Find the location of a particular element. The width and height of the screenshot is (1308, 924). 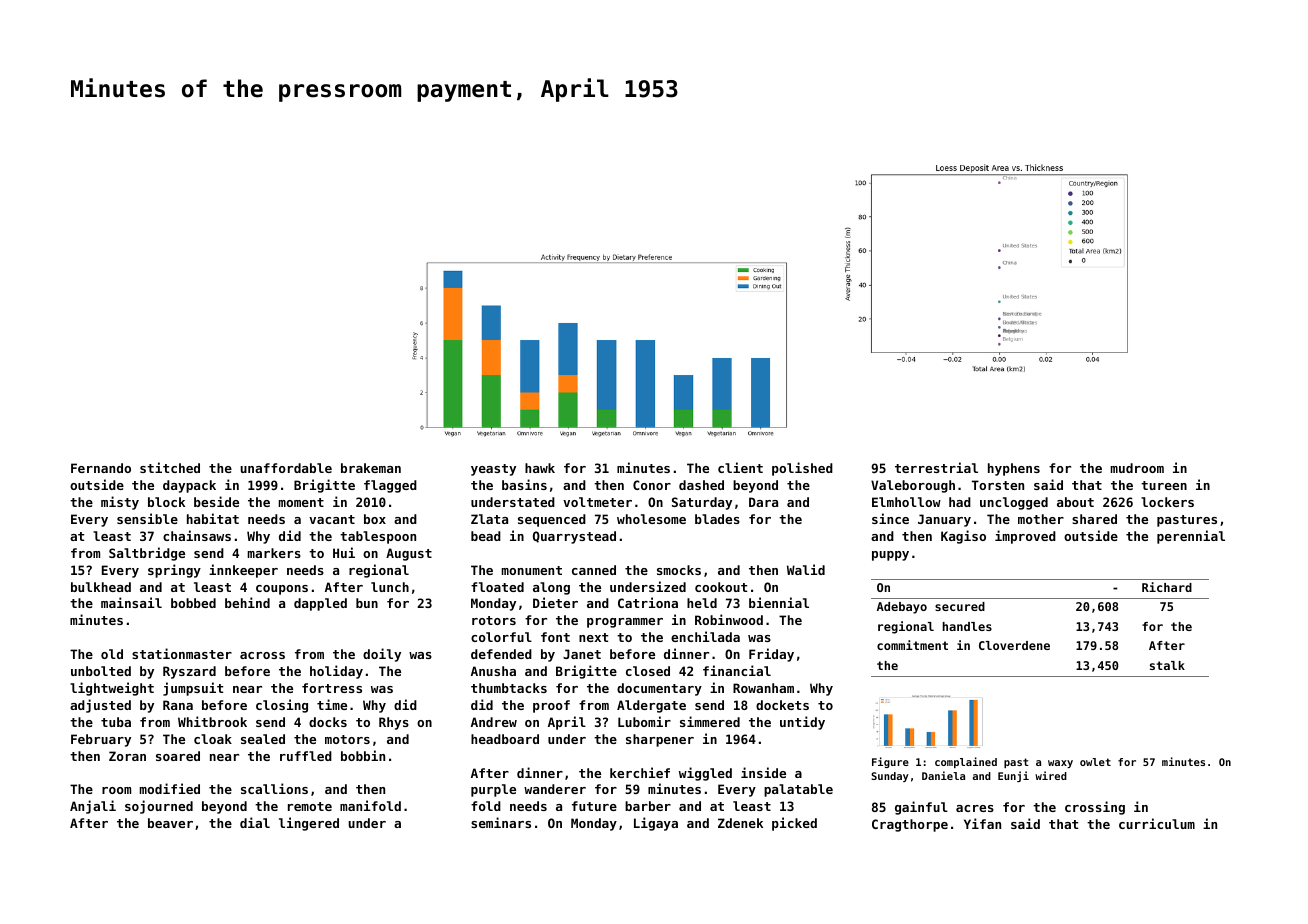

enchilada is located at coordinates (705, 636).
